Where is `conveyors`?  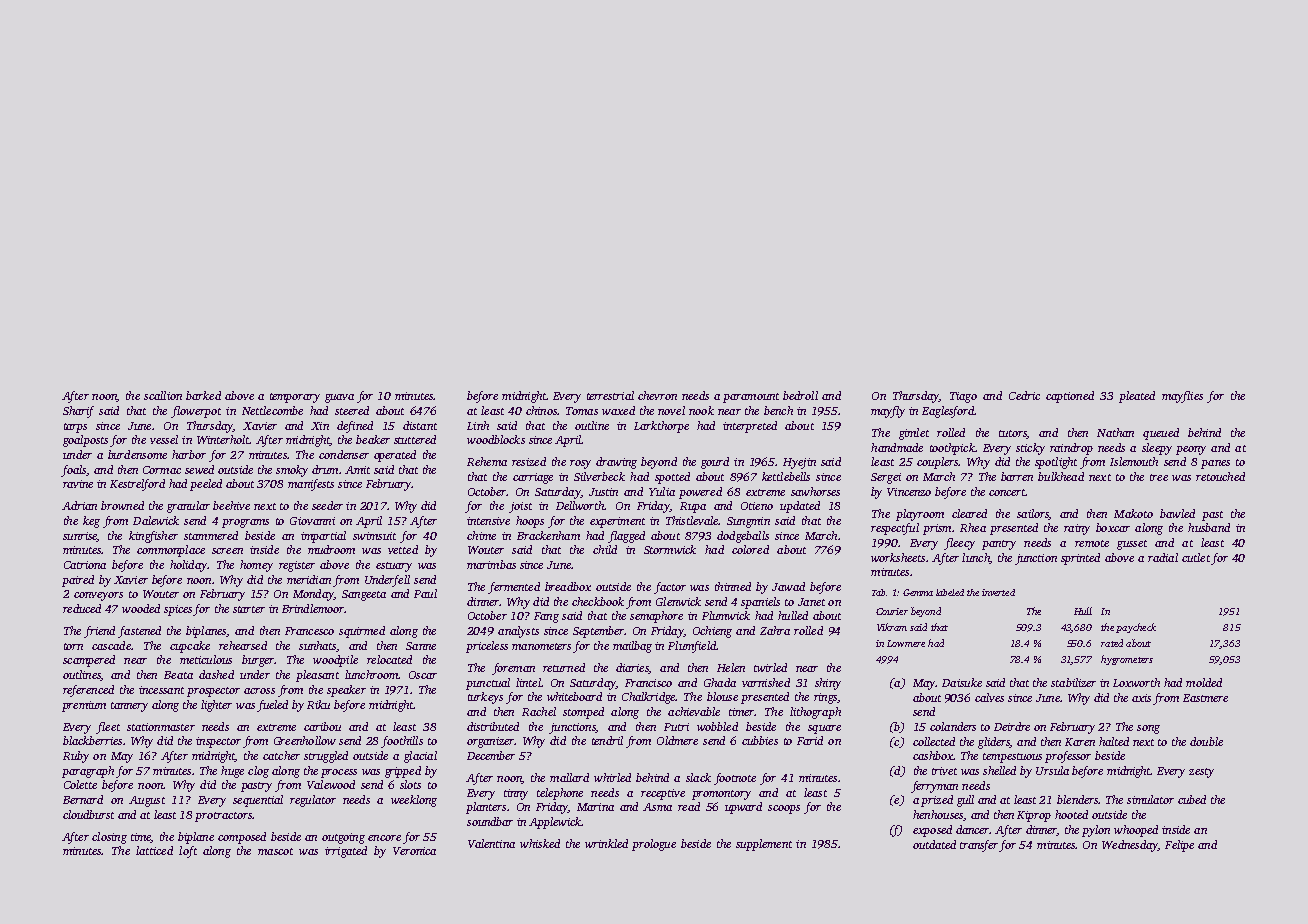 conveyors is located at coordinates (98, 596).
